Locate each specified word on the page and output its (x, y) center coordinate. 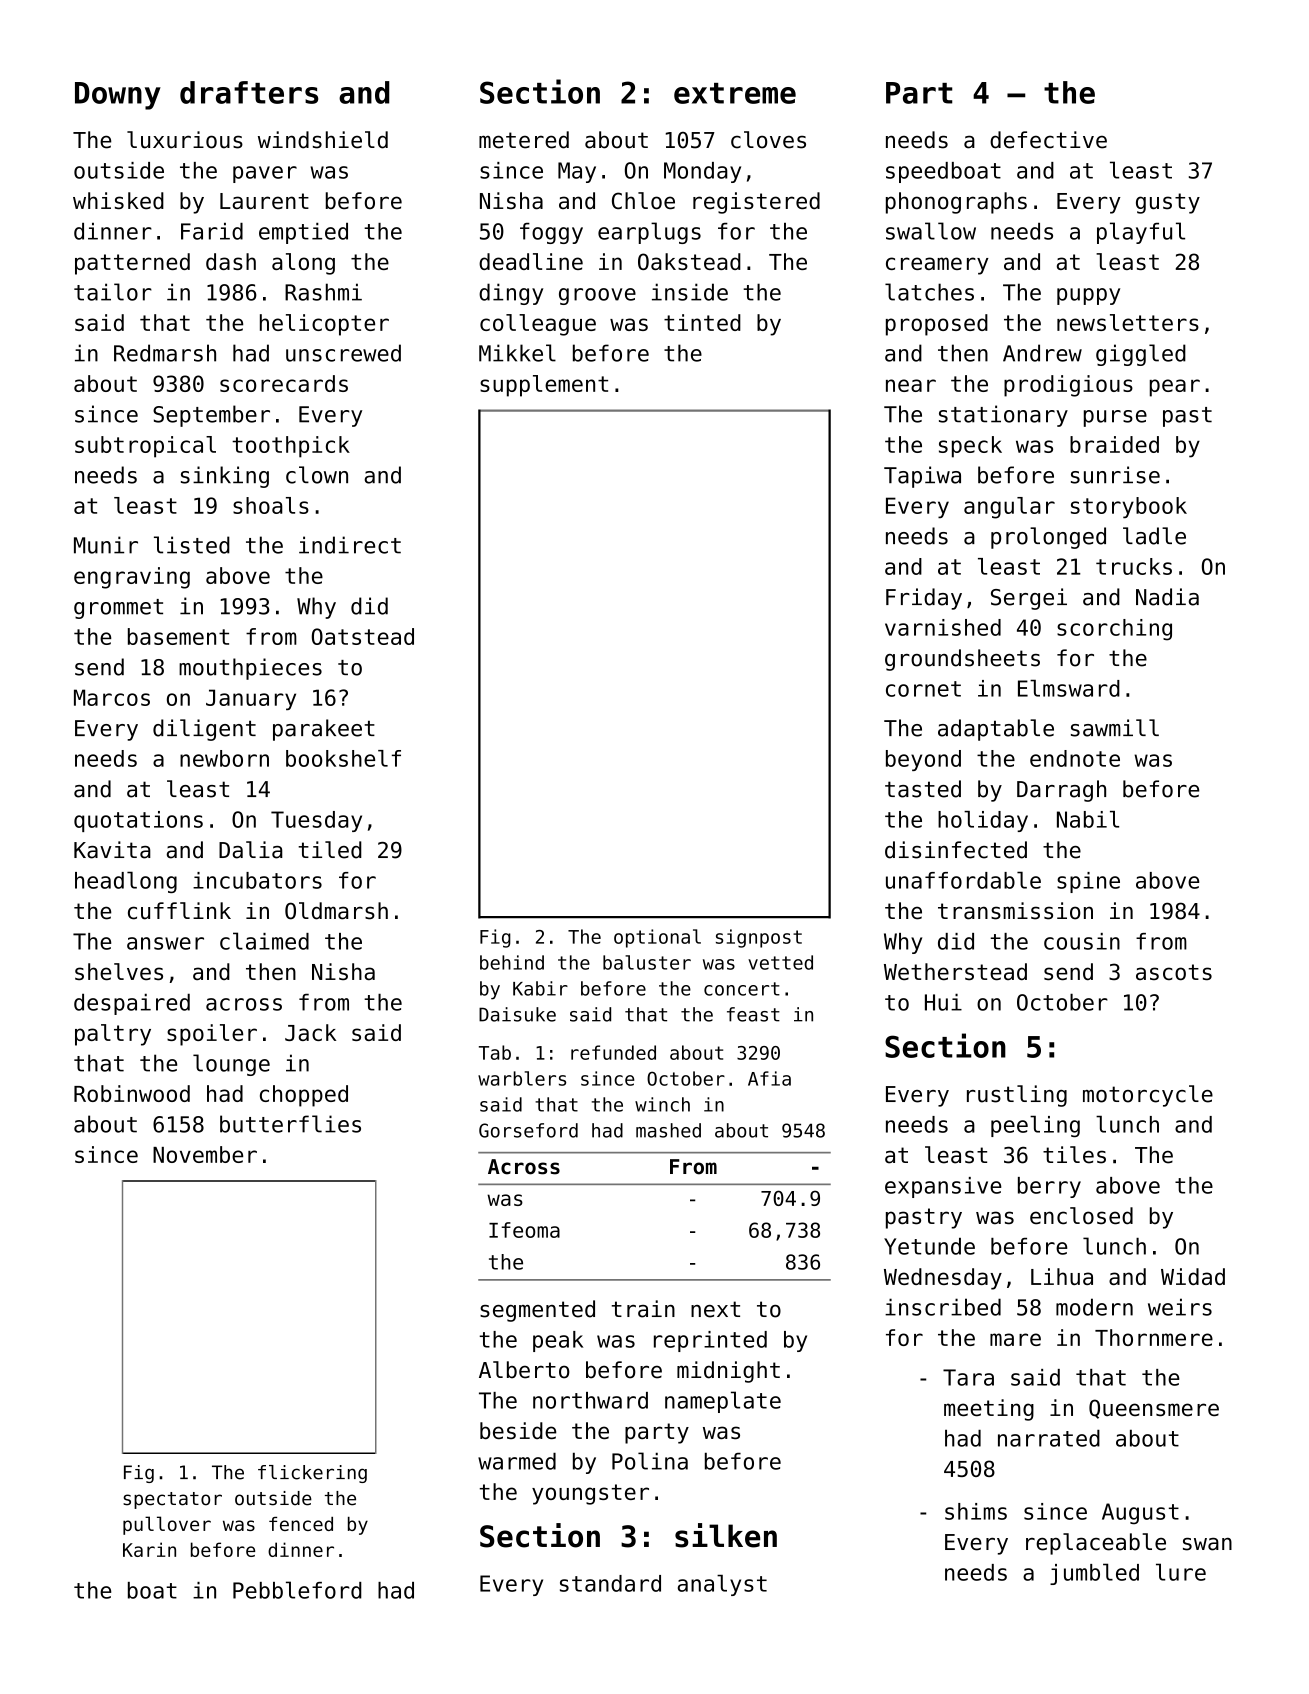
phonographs (956, 203)
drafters (249, 92)
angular (1009, 508)
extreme (735, 93)
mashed (668, 1130)
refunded (613, 1052)
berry (1049, 1187)
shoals (271, 505)
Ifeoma (524, 1230)
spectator (172, 1500)
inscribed (943, 1307)
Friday (924, 599)
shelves (119, 971)
